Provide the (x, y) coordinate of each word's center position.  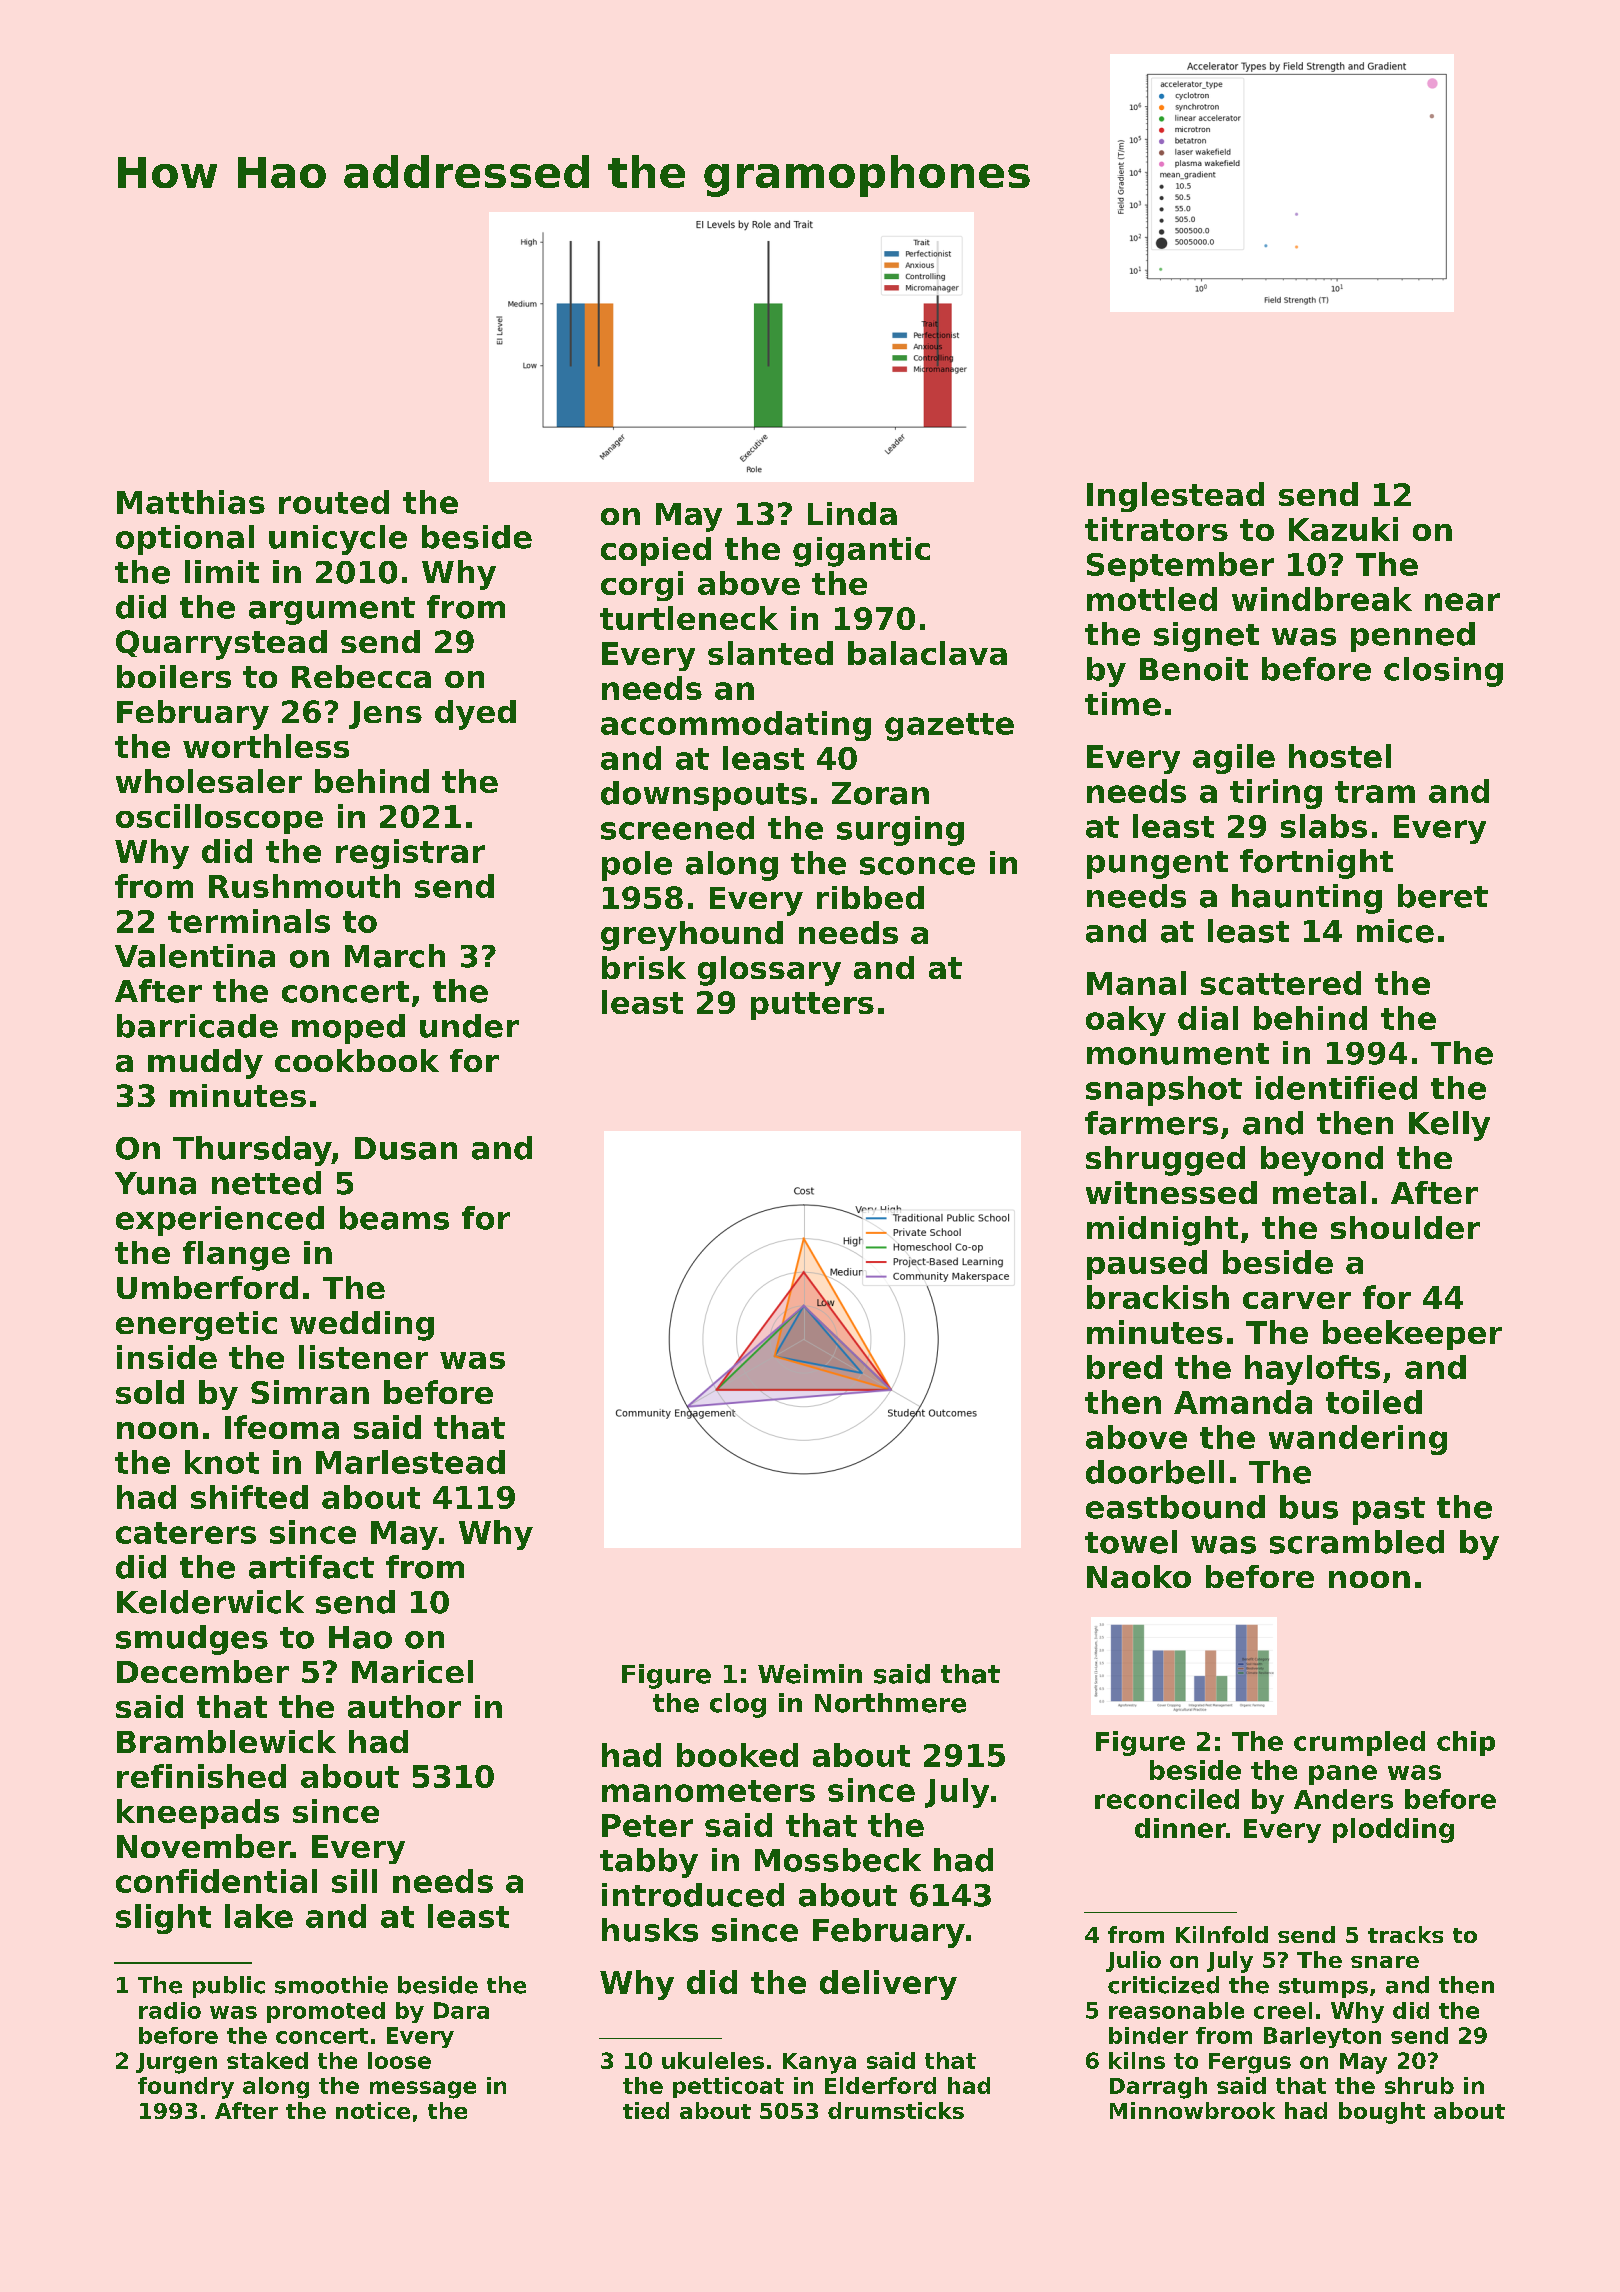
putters (812, 1006)
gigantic (861, 552)
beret (1443, 896)
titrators (1156, 529)
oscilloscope (219, 819)
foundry (186, 2088)
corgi (642, 586)
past (1389, 1511)
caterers (186, 1533)
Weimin (810, 1674)
